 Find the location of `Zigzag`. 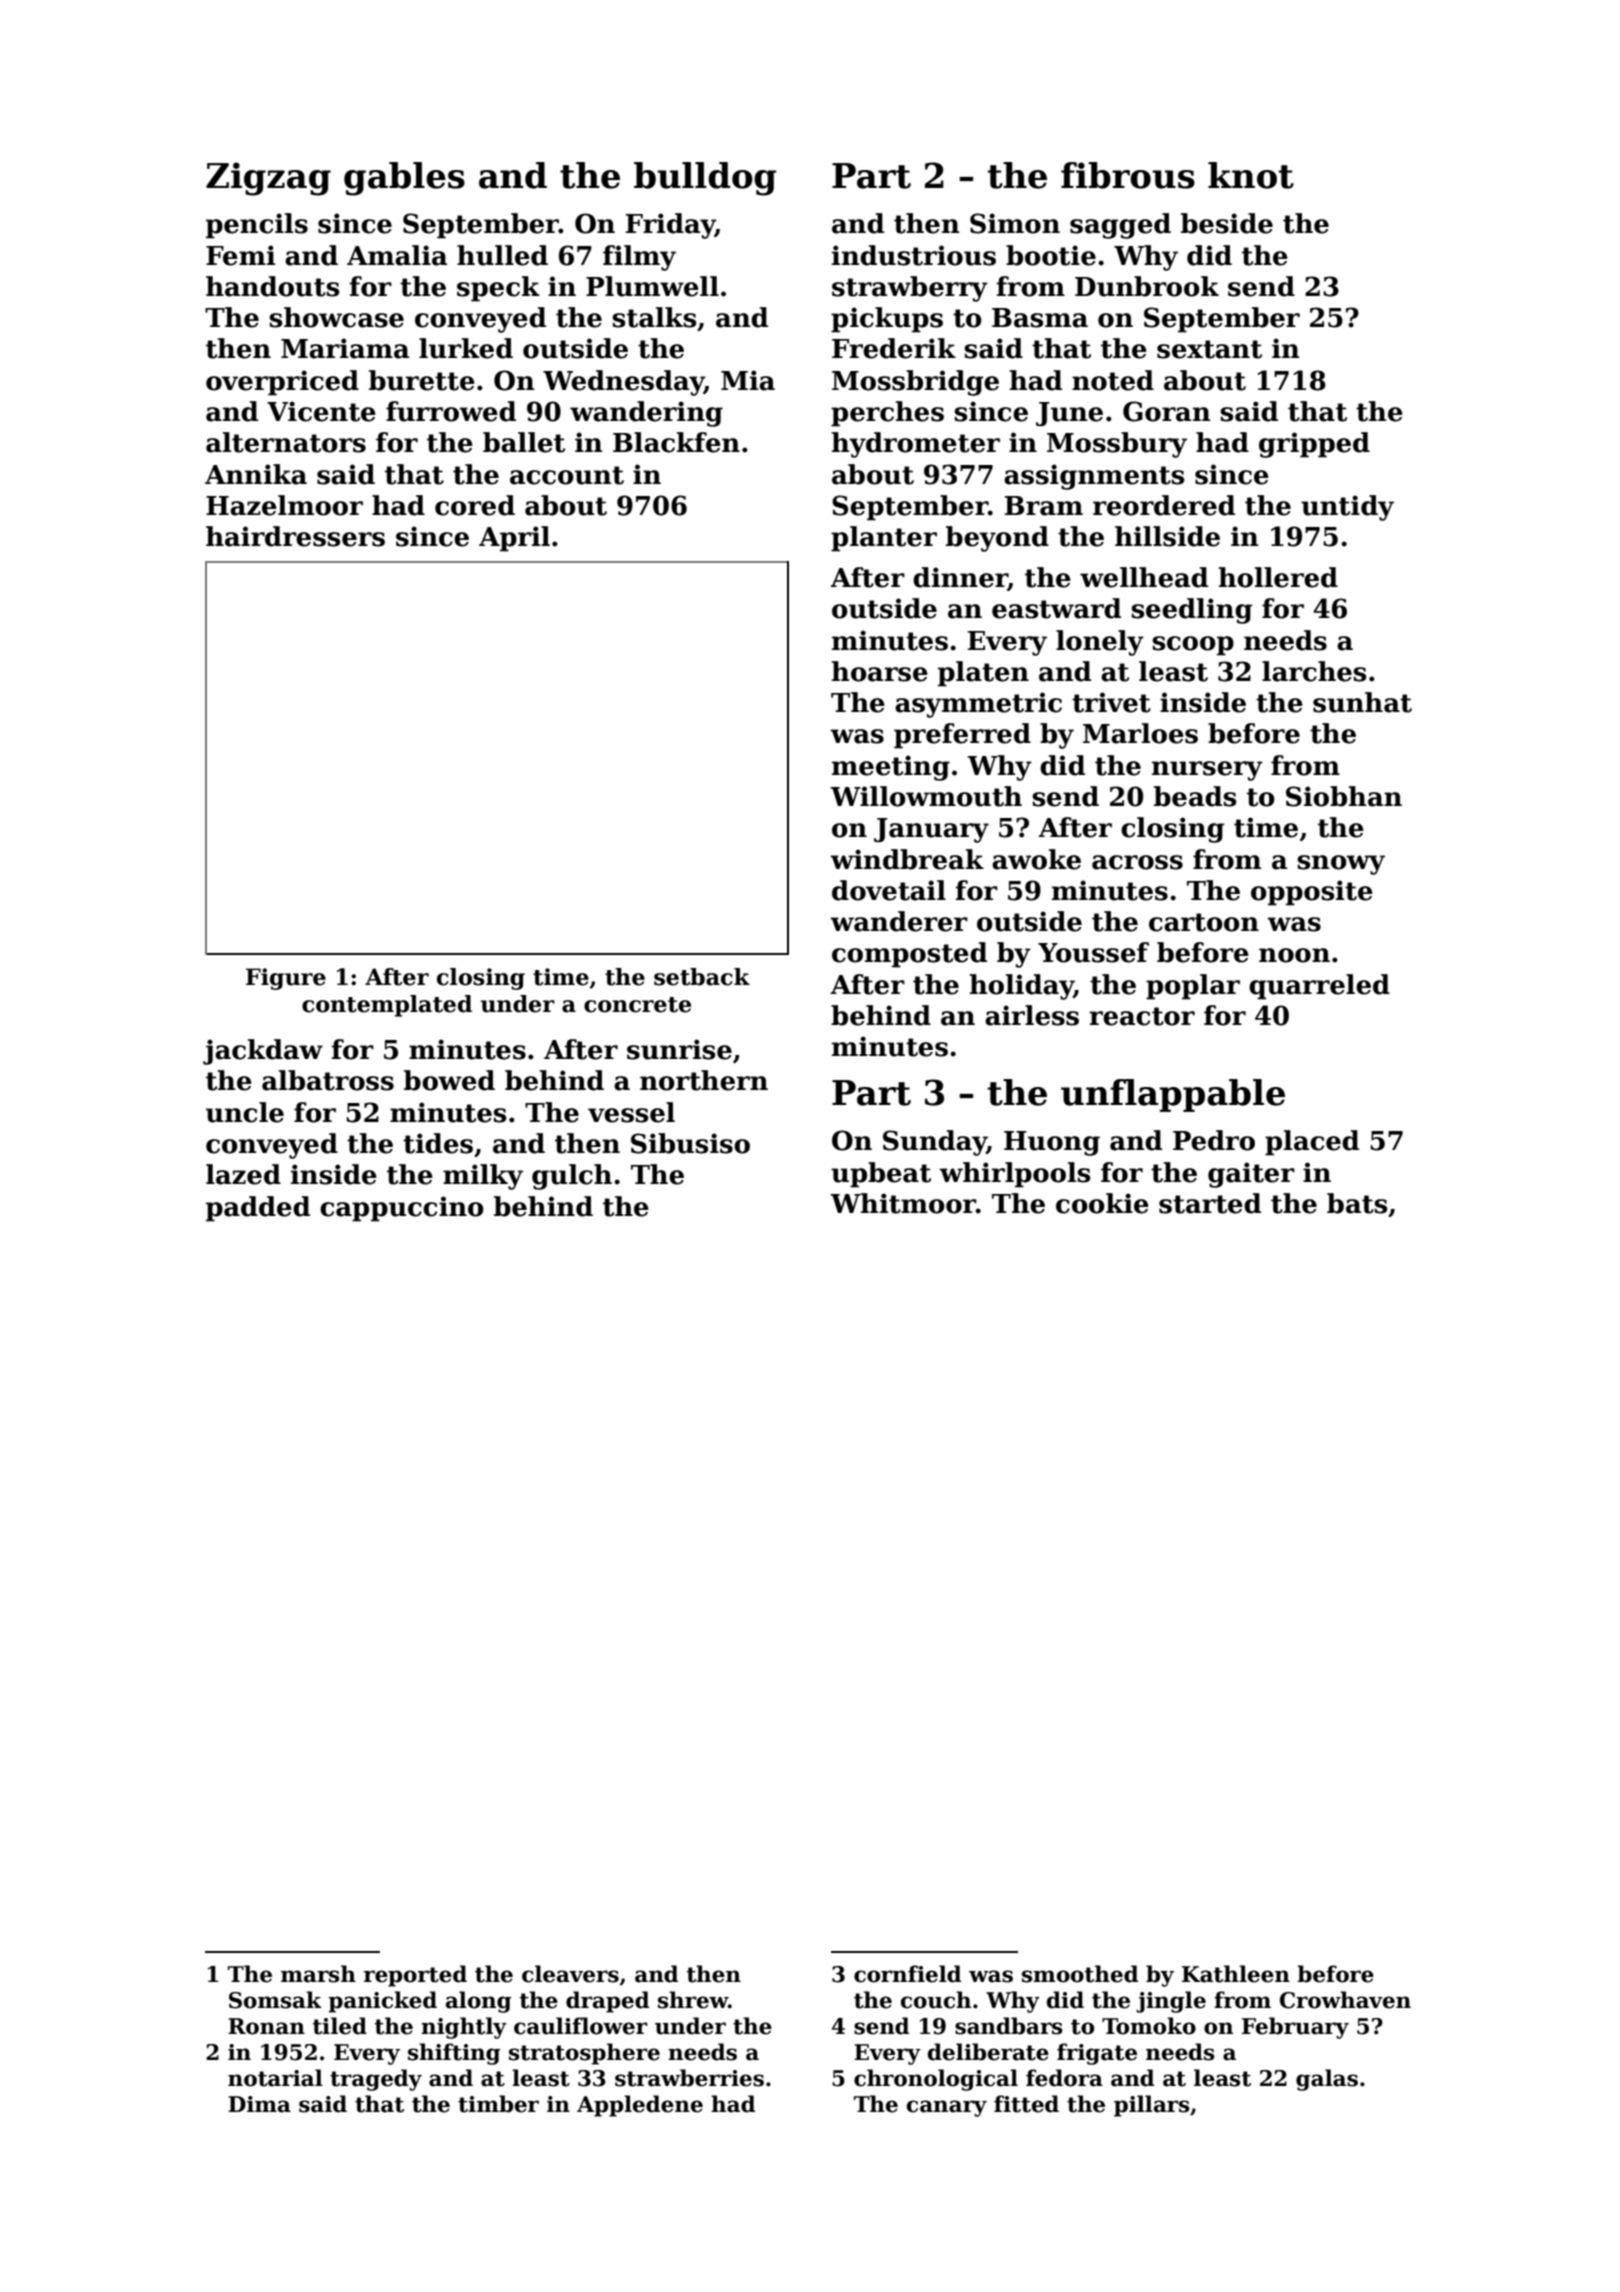

Zigzag is located at coordinates (268, 179).
